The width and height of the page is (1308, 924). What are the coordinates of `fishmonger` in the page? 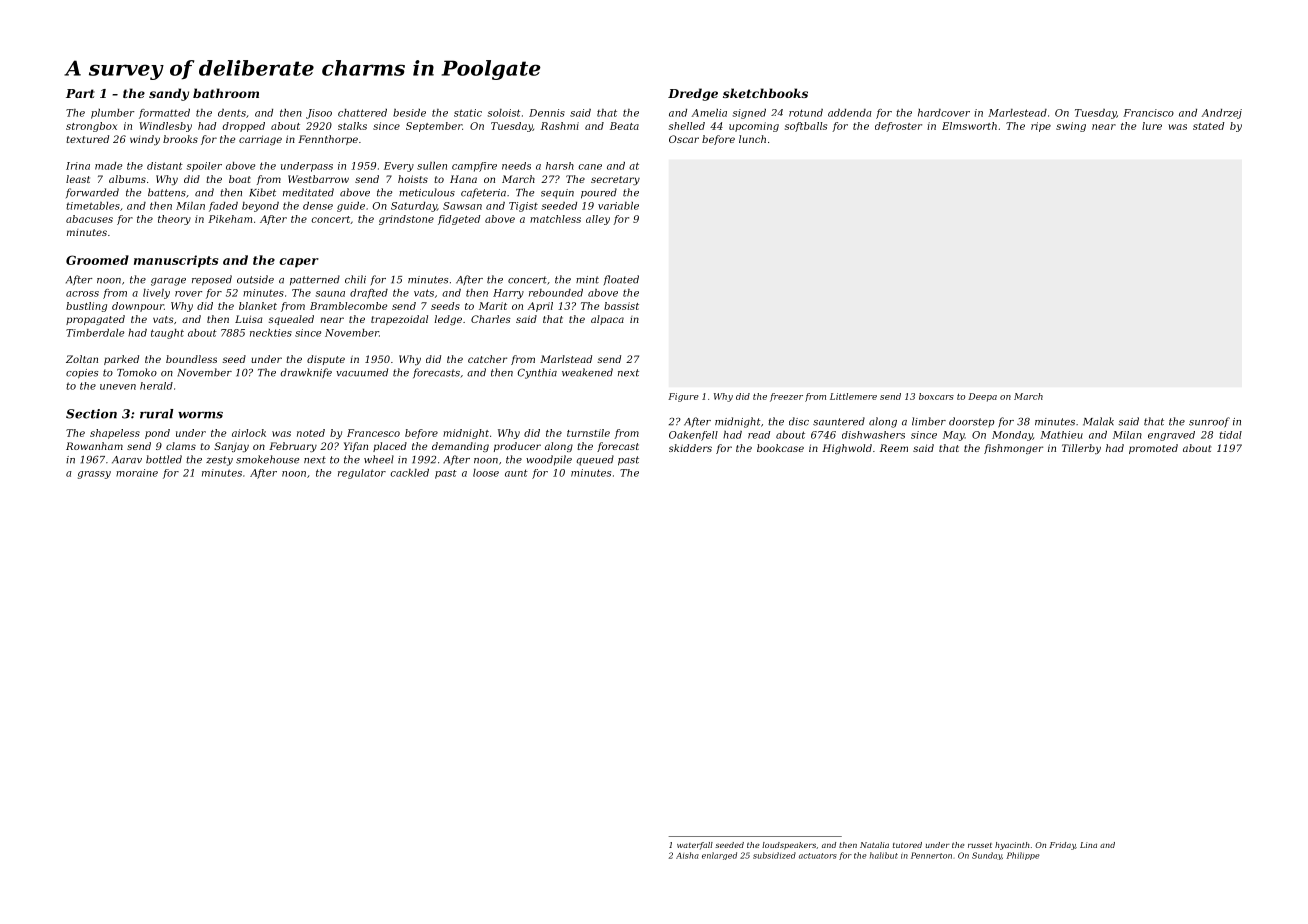 It's located at (1013, 449).
